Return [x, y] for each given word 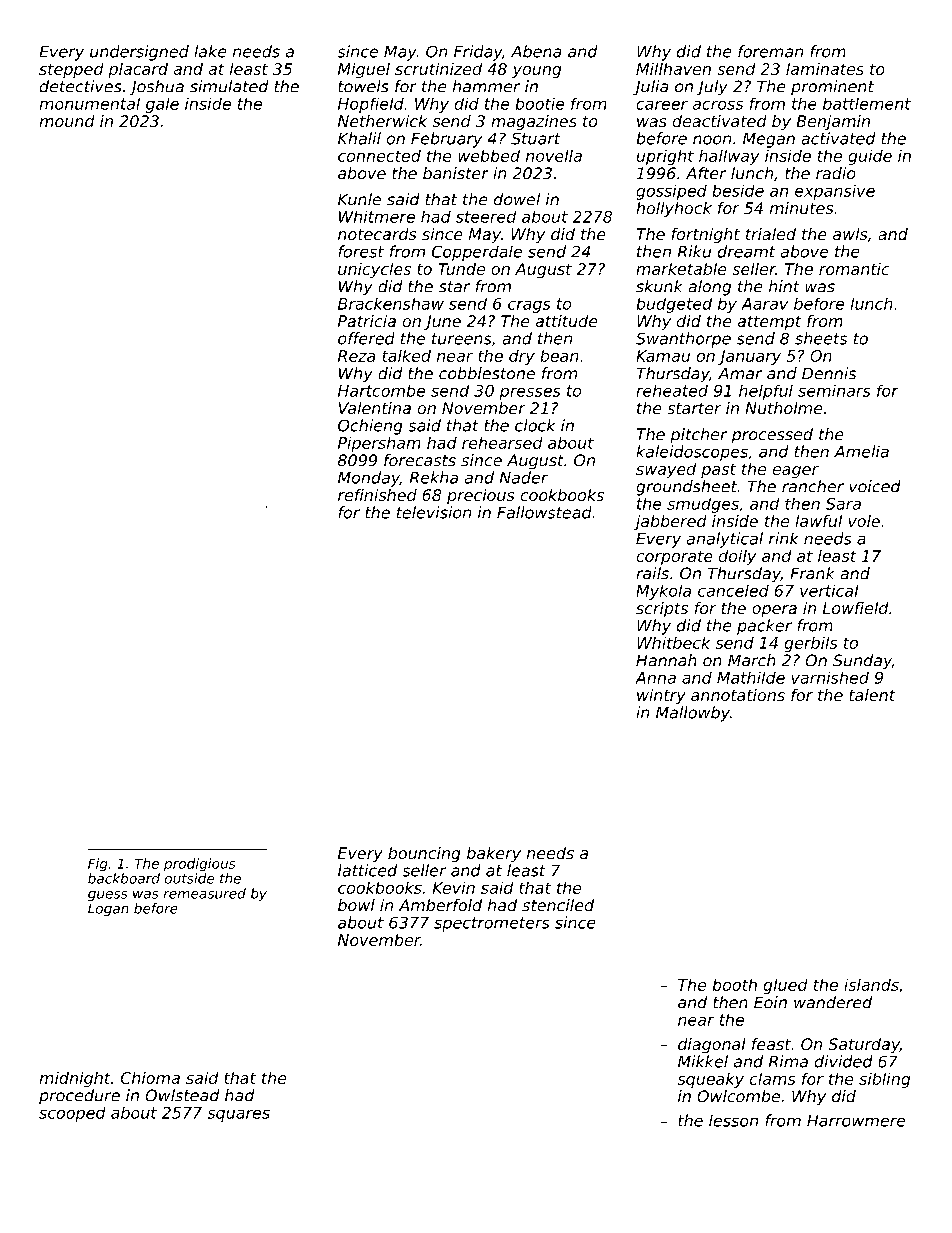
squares [238, 1115]
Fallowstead [544, 512]
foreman [770, 51]
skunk [659, 286]
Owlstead [183, 1095]
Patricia [367, 321]
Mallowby [693, 714]
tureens [462, 339]
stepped [71, 70]
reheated [672, 390]
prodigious [200, 865]
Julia [650, 88]
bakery [494, 855]
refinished [377, 495]
